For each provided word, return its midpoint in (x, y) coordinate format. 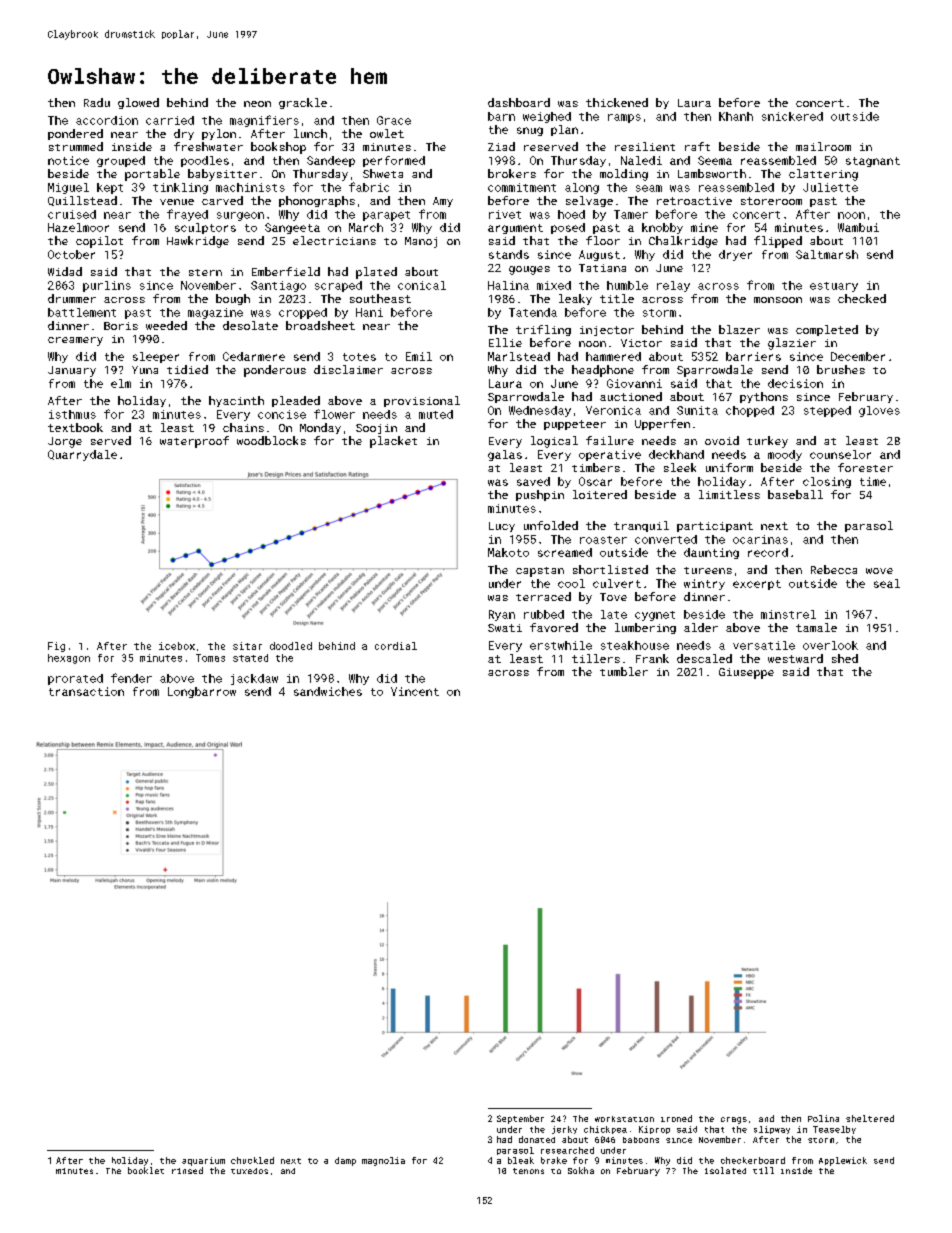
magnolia (383, 1161)
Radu (97, 102)
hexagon (69, 659)
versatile (764, 645)
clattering (823, 175)
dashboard (519, 102)
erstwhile (561, 645)
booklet (146, 1170)
